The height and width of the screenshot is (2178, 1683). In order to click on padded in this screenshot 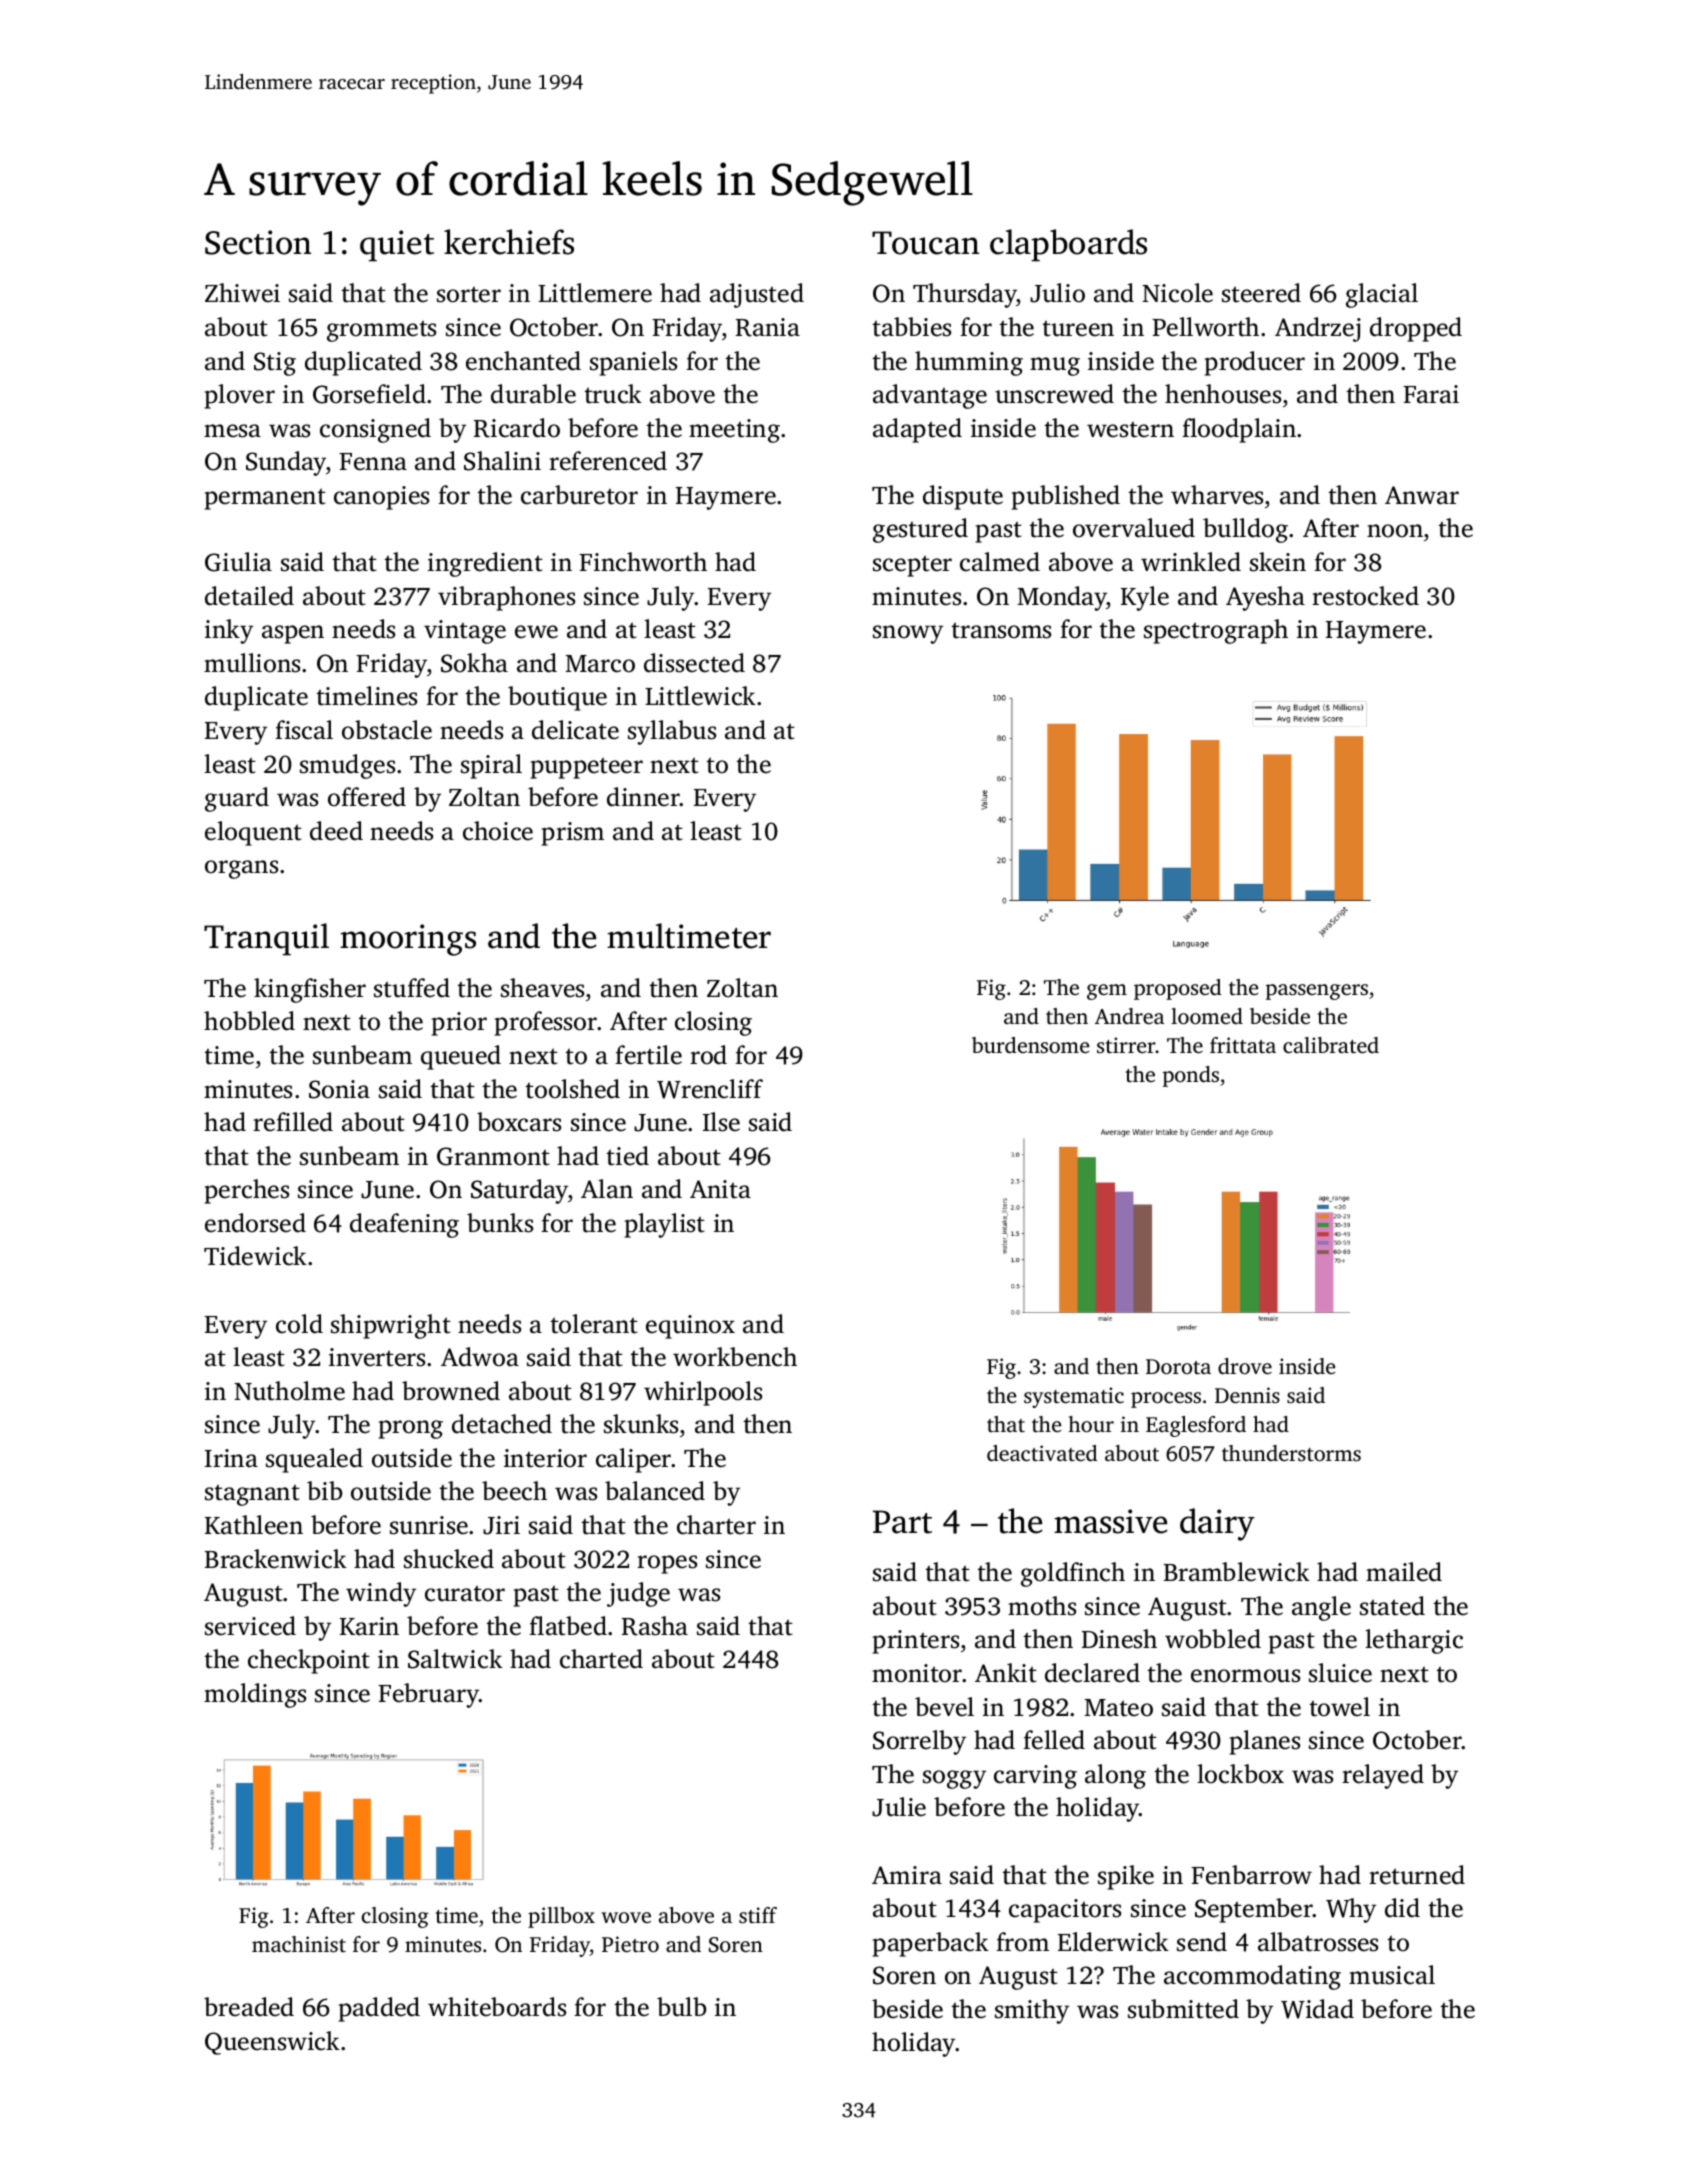, I will do `click(379, 2009)`.
